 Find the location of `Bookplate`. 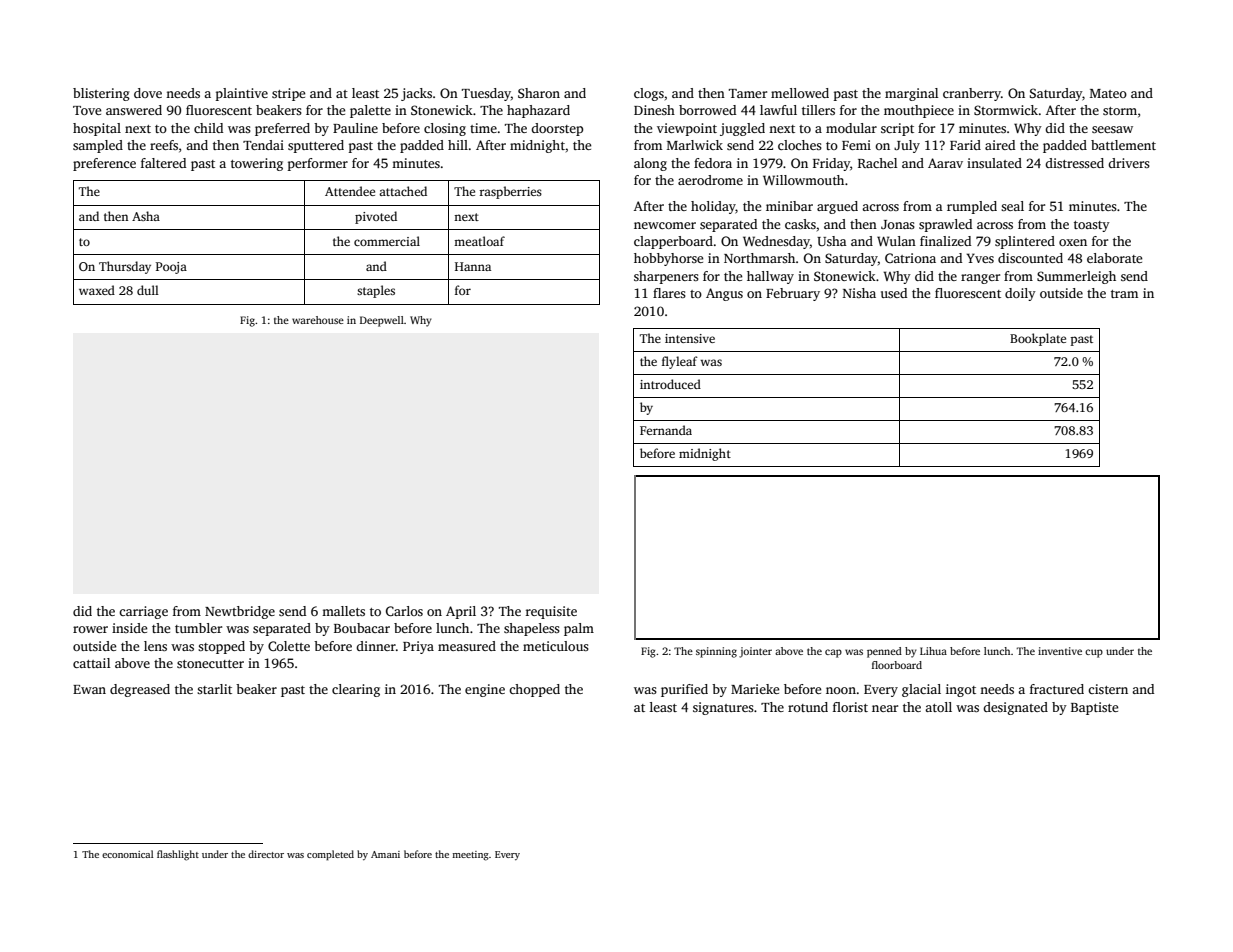

Bookplate is located at coordinates (1038, 339).
